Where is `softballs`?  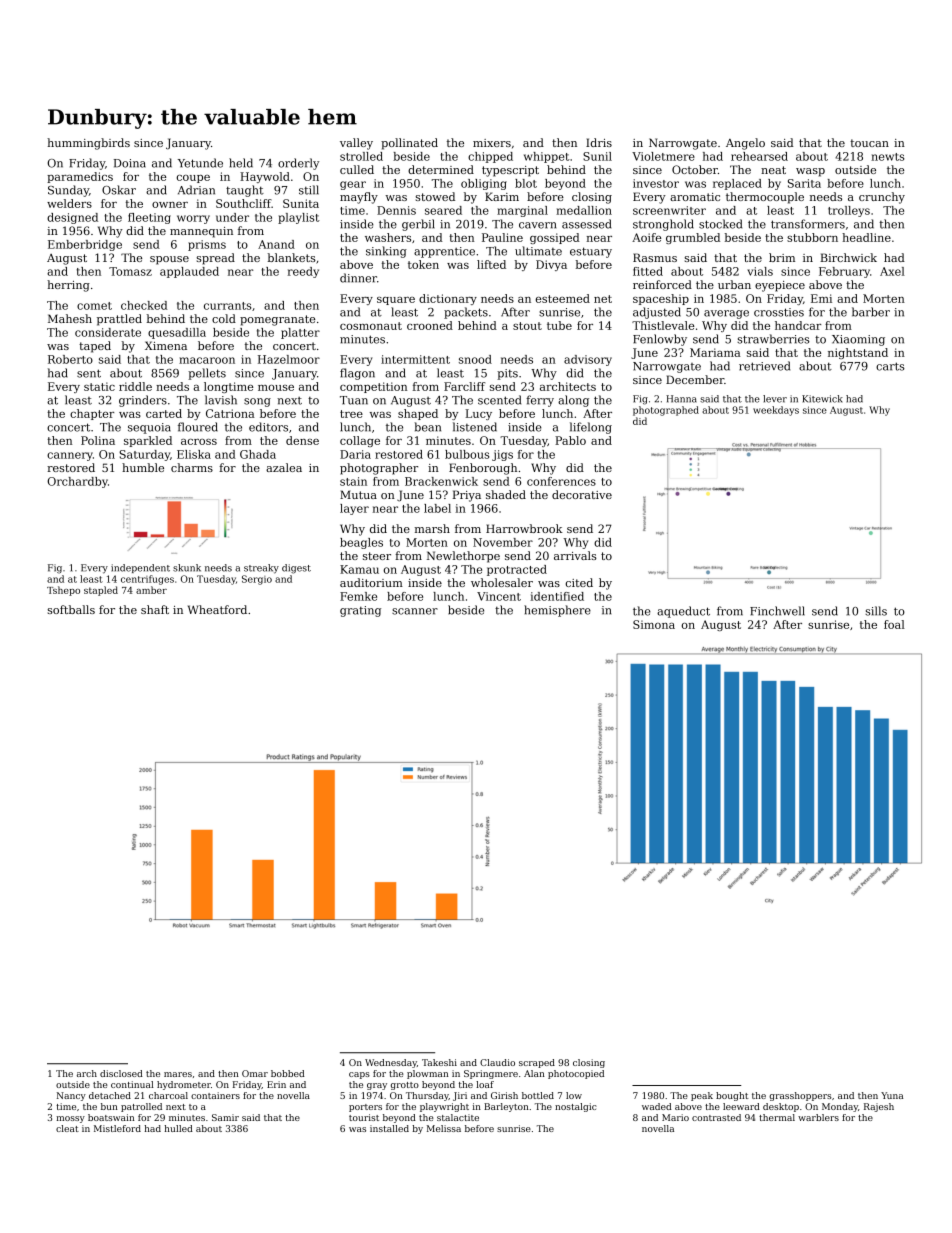 softballs is located at coordinates (71, 609).
